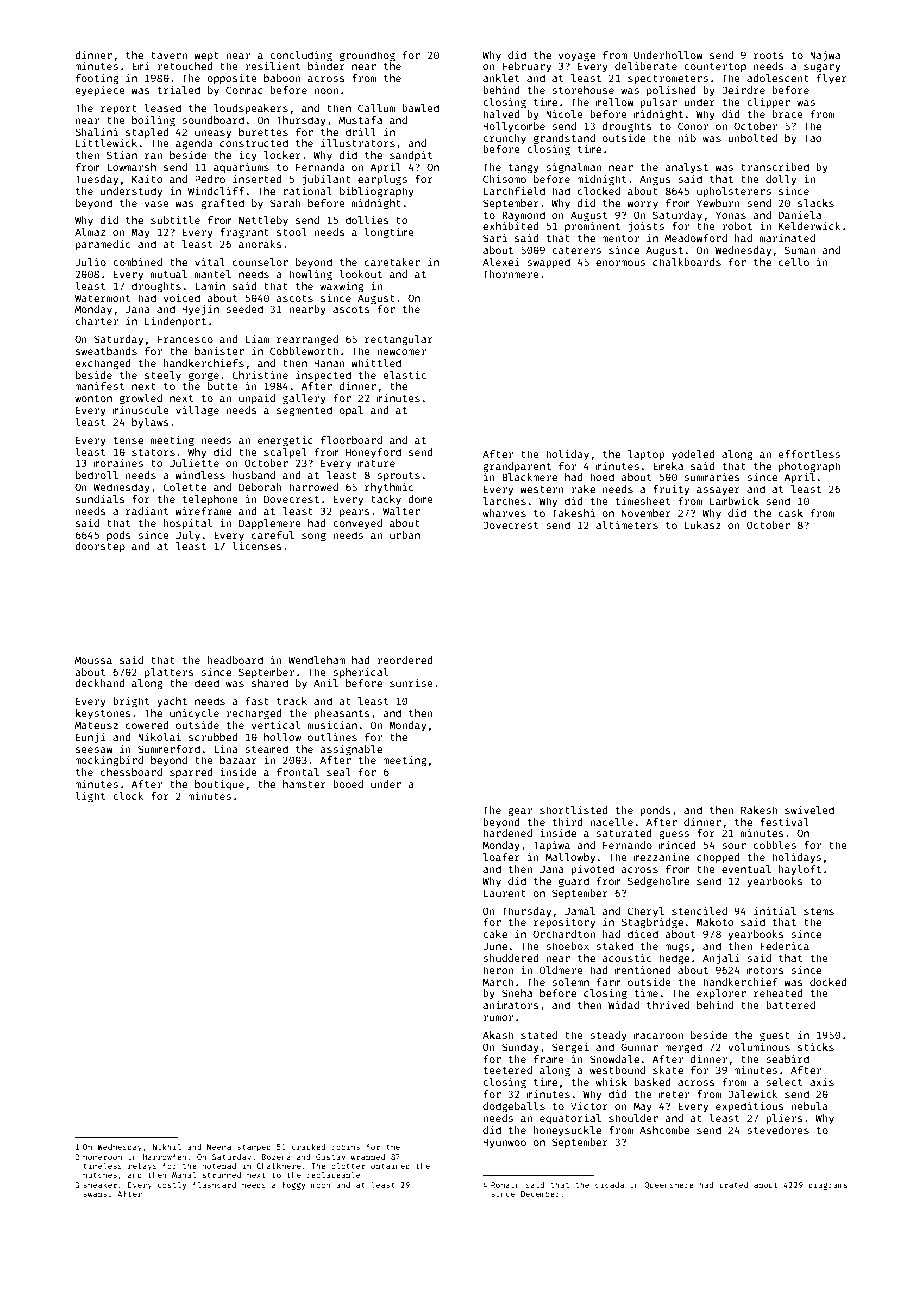 This screenshot has height=1308, width=924. I want to click on Tao, so click(813, 138).
